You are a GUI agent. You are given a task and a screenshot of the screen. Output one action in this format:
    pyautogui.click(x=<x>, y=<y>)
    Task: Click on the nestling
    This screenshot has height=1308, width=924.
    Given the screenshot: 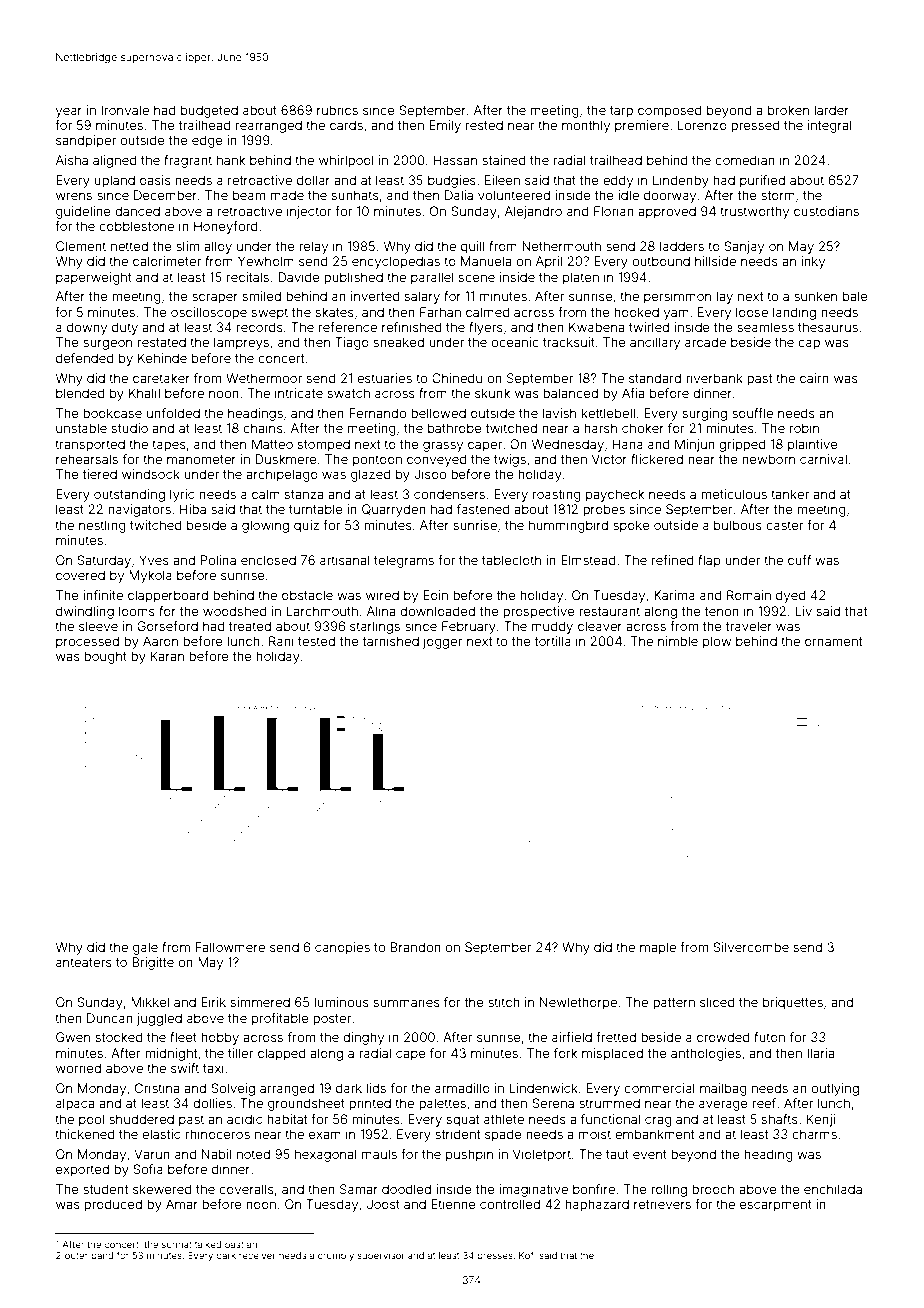 What is the action you would take?
    pyautogui.click(x=102, y=526)
